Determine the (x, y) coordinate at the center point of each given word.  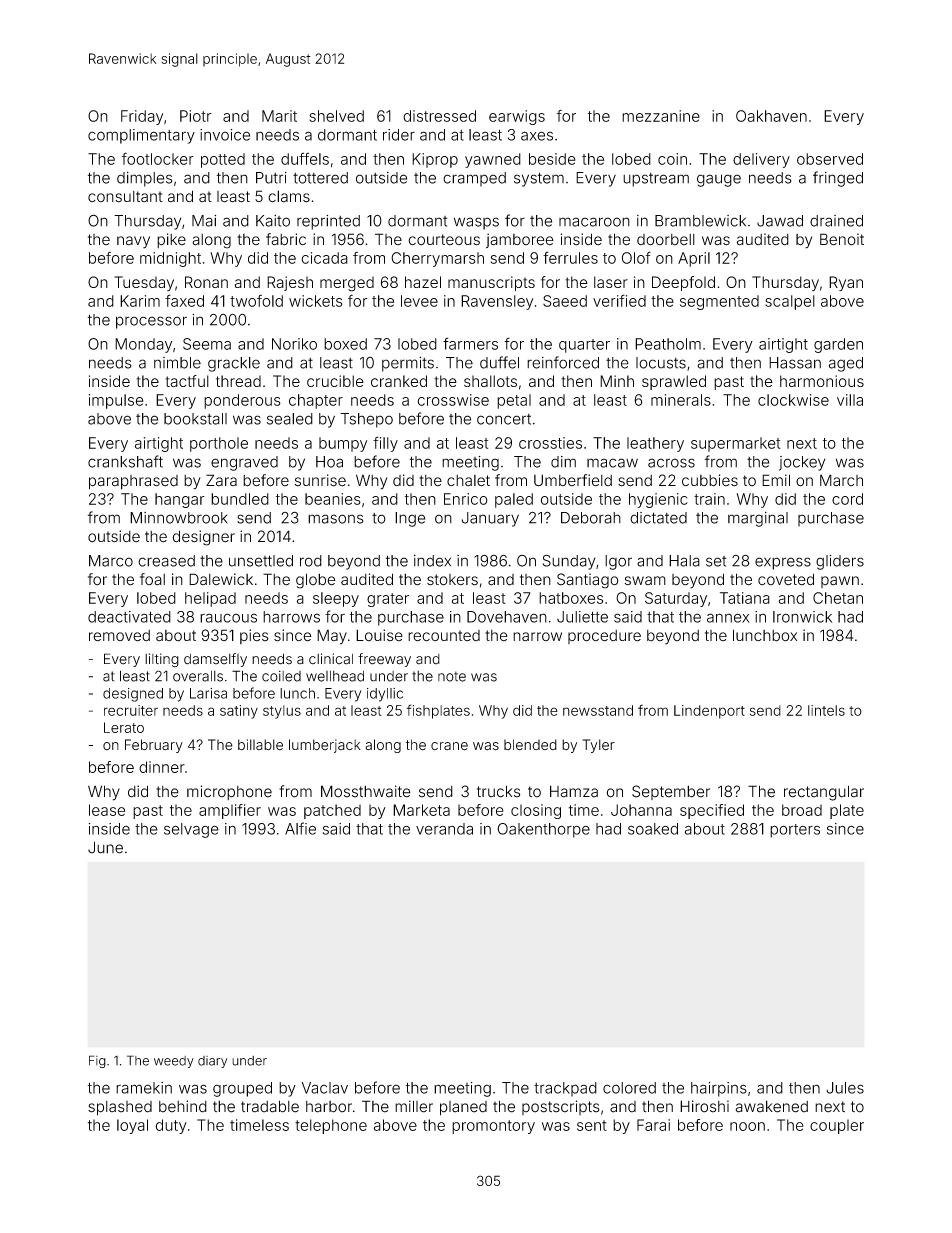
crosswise (453, 400)
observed (830, 159)
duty (171, 1126)
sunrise (320, 480)
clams (289, 196)
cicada (324, 258)
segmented (719, 302)
